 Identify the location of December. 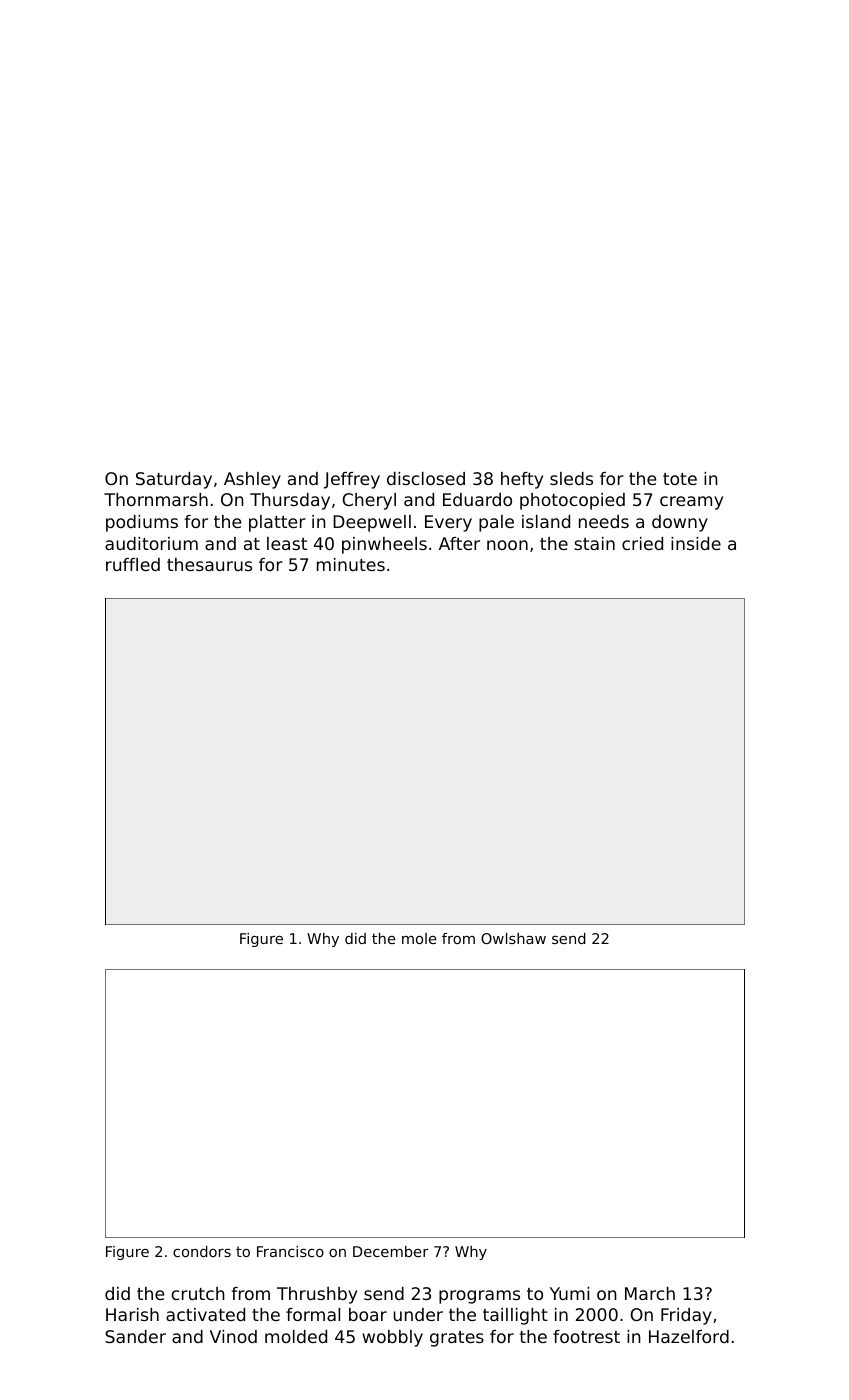
(391, 1251).
